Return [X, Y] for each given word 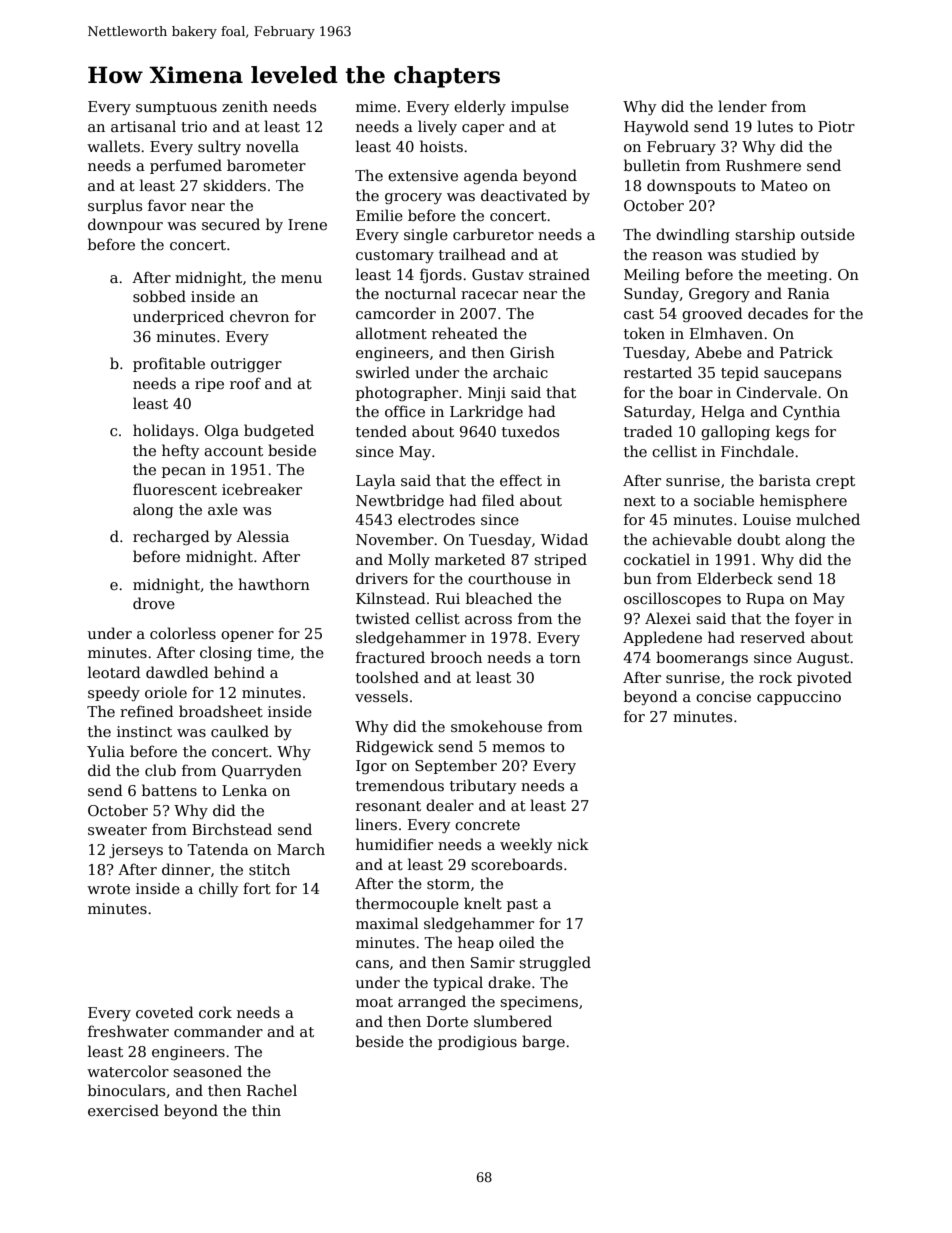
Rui [448, 598]
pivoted [824, 678]
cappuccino [799, 698]
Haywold [656, 127]
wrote [108, 889]
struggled [555, 963]
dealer [450, 805]
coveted [165, 1012]
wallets [113, 146]
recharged [171, 537]
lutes [775, 126]
